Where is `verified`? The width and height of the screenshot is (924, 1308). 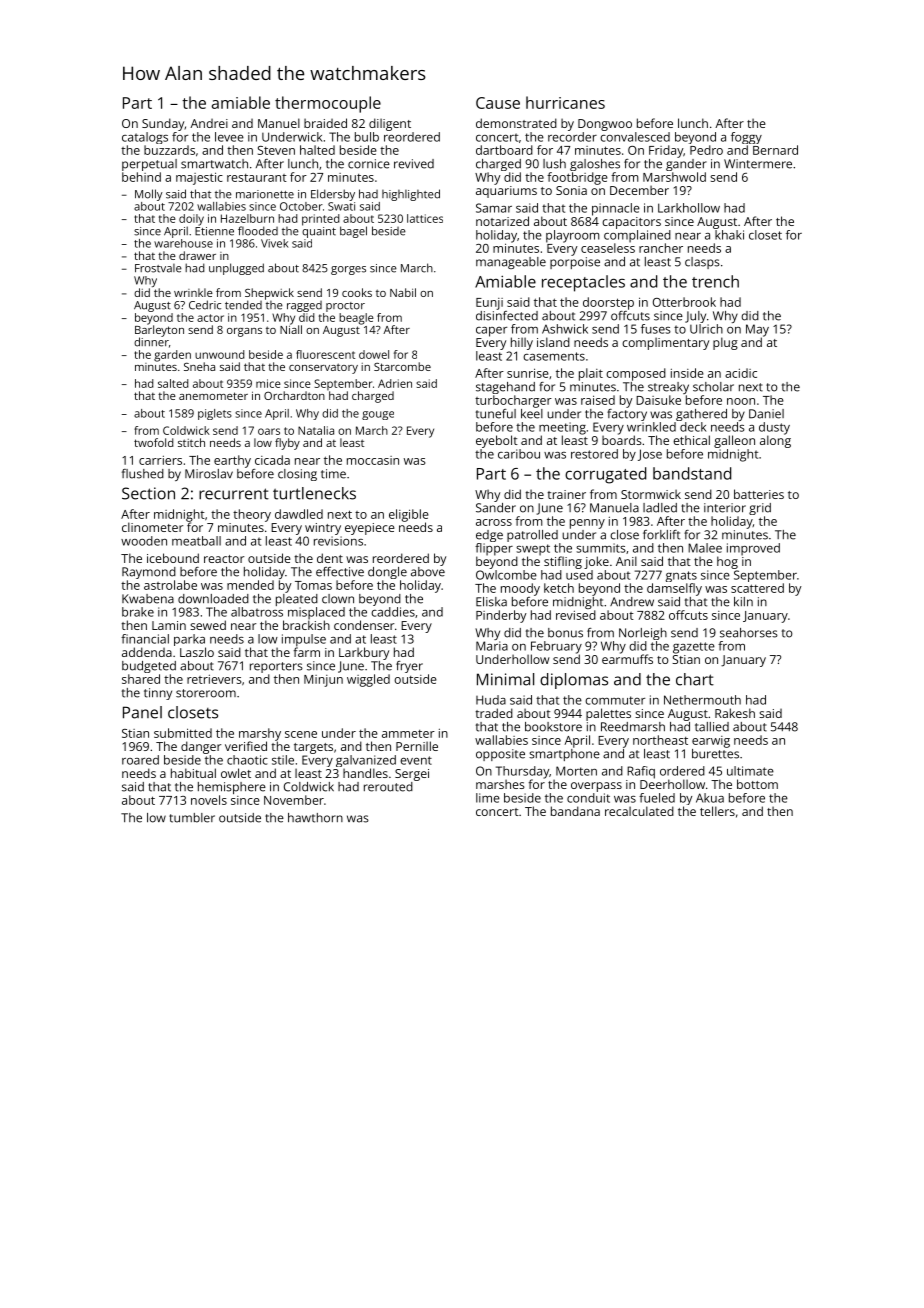
verified is located at coordinates (246, 746).
